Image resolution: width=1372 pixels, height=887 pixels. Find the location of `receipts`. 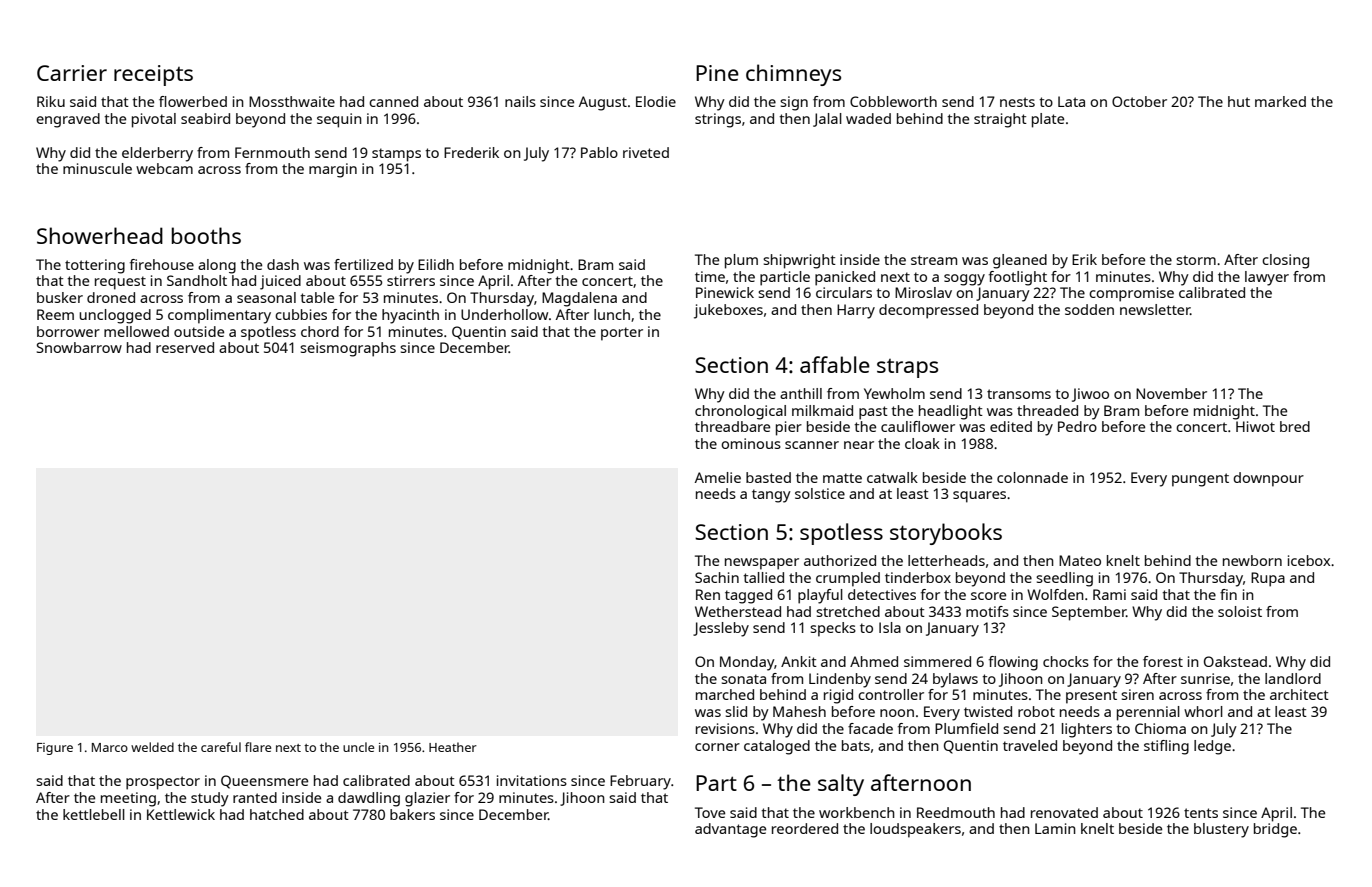

receipts is located at coordinates (153, 75).
